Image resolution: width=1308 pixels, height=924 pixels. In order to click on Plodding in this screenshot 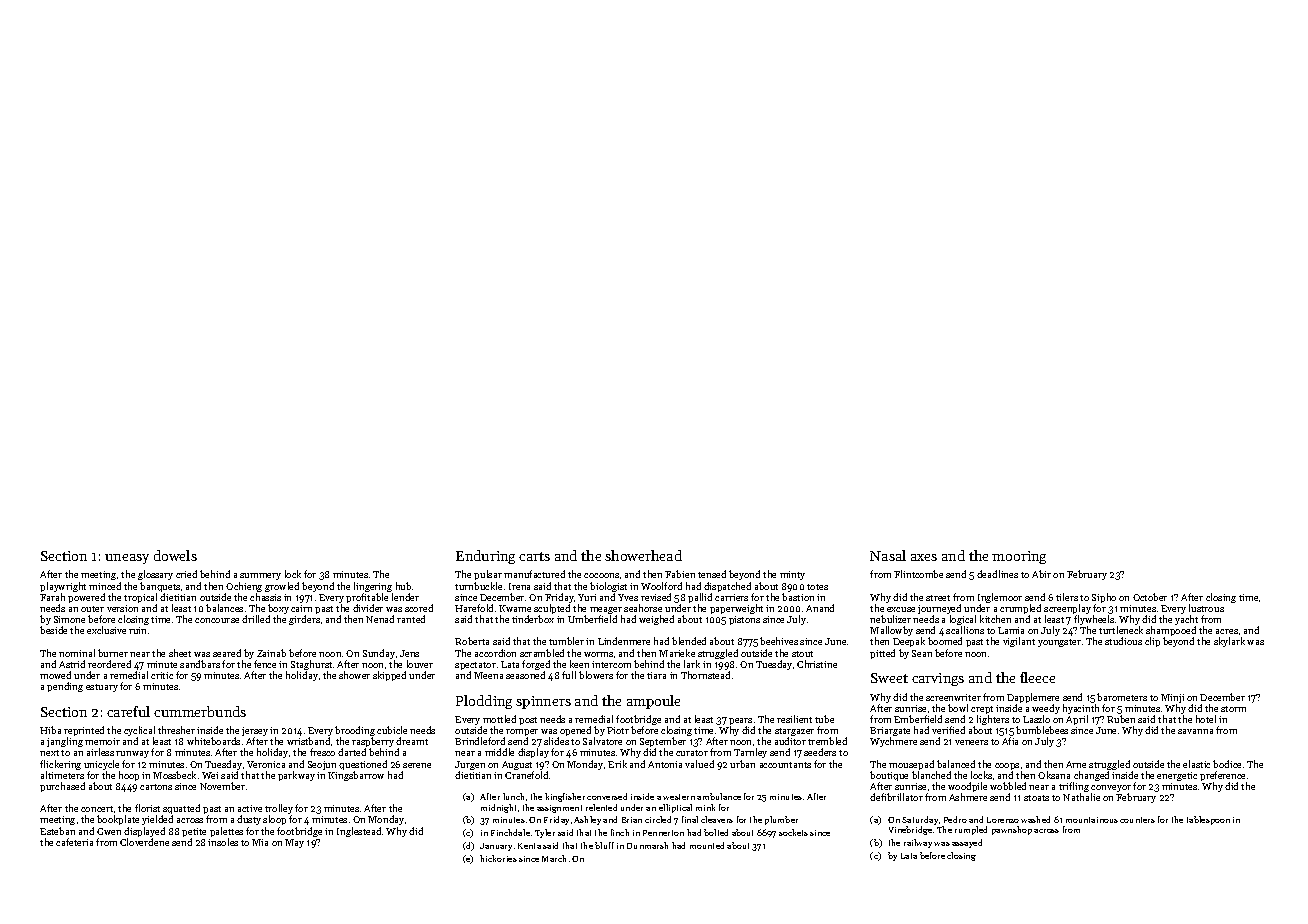, I will do `click(484, 702)`.
